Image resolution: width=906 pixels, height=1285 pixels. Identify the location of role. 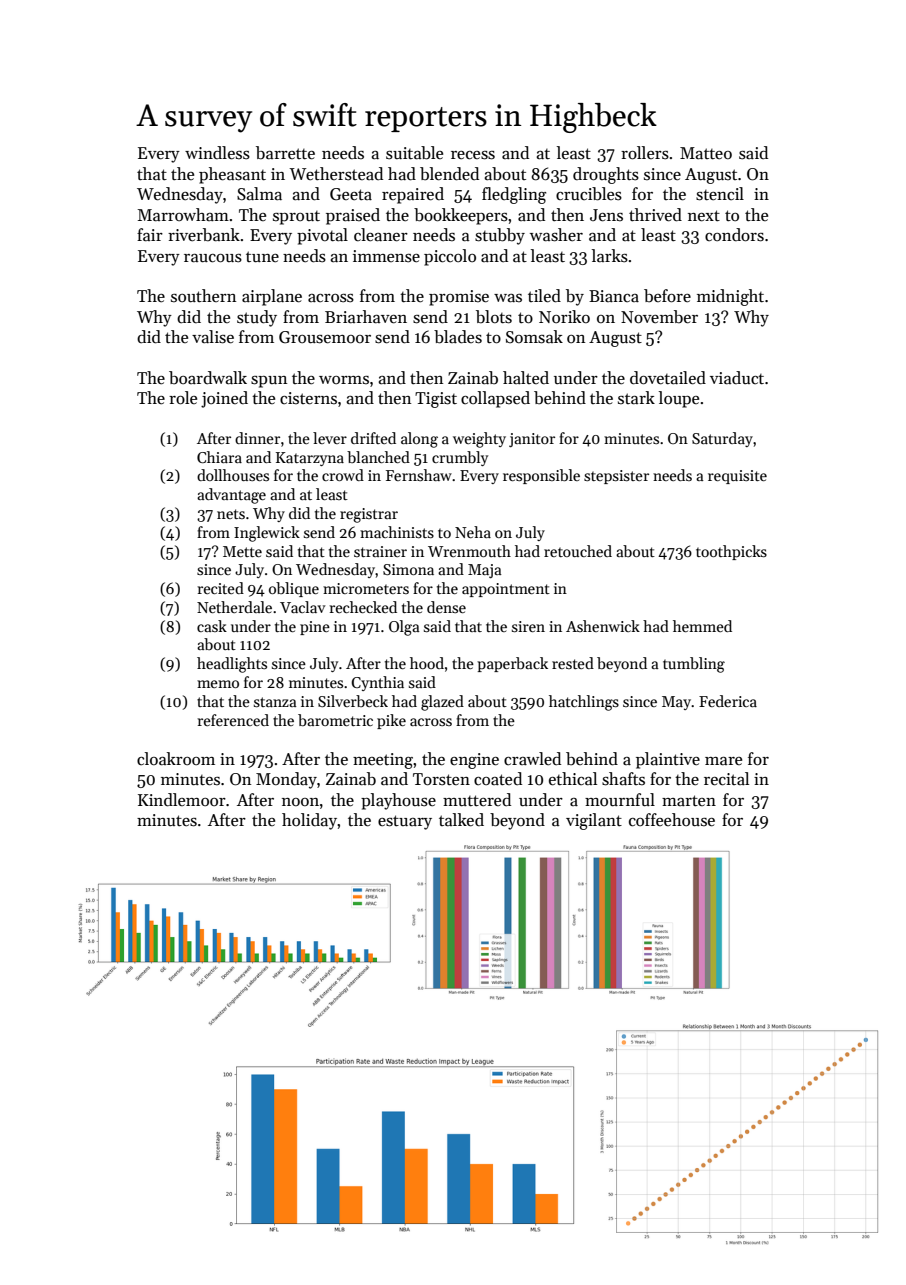
(183, 398).
